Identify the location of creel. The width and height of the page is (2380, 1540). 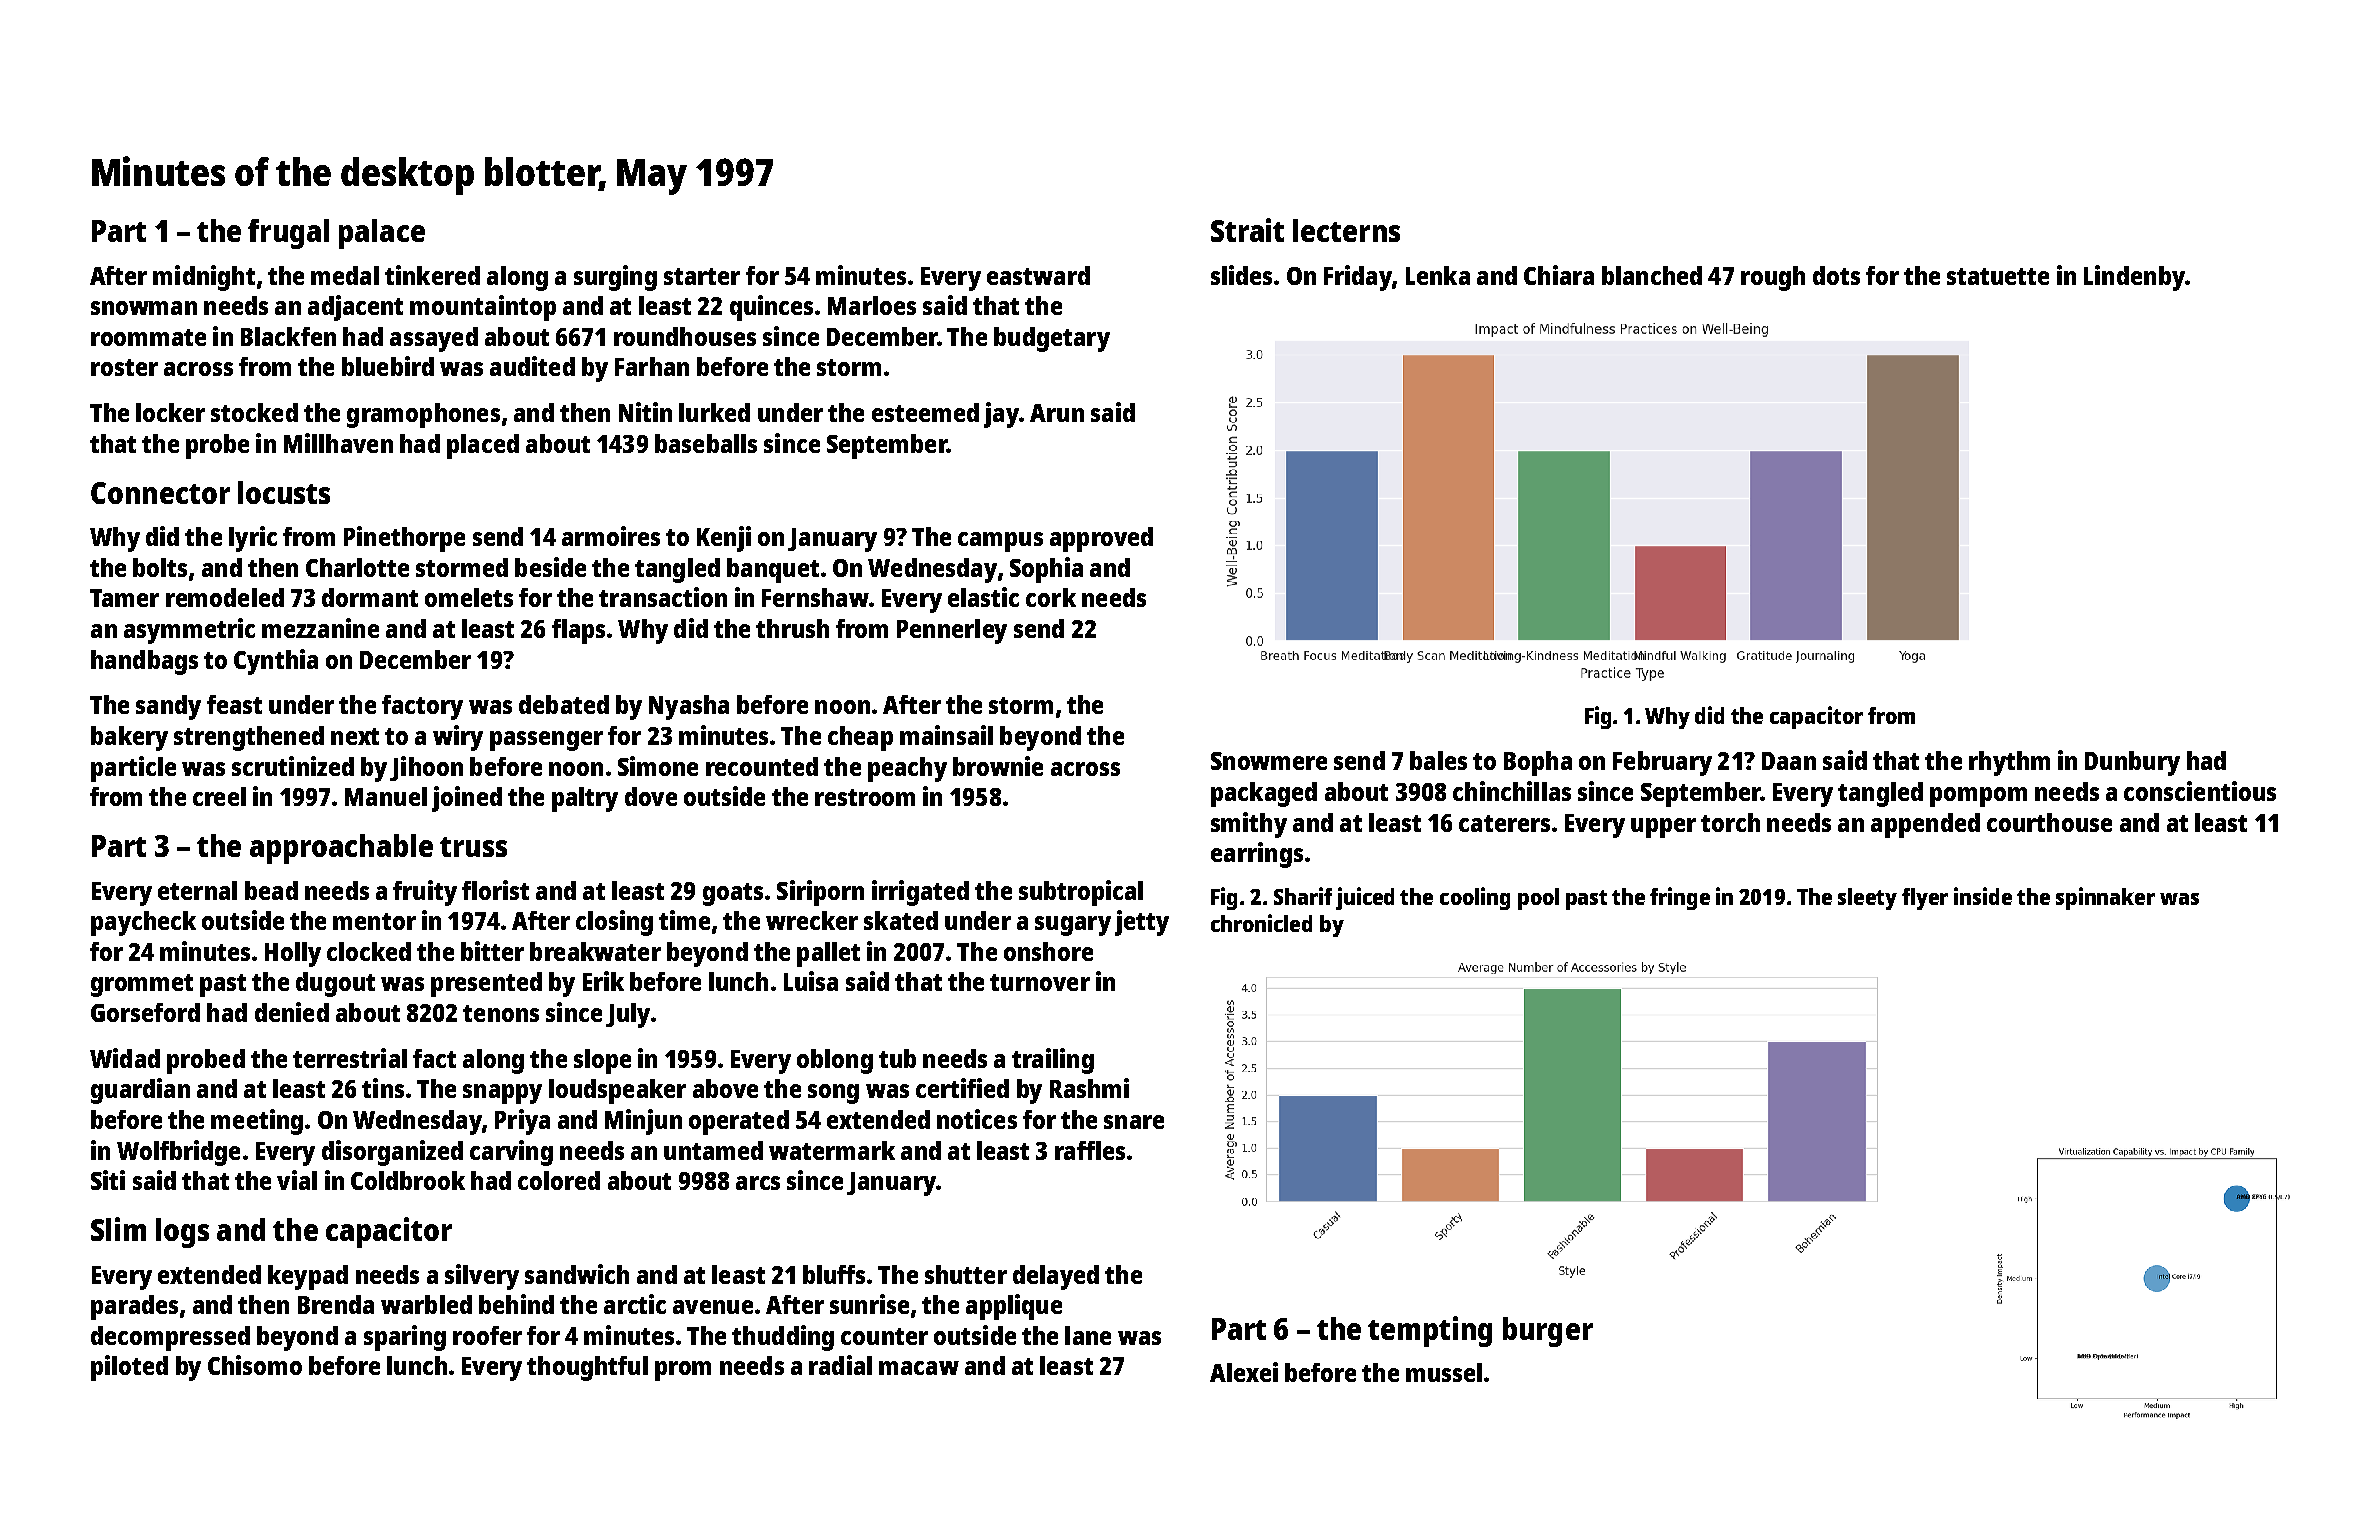
(219, 796).
